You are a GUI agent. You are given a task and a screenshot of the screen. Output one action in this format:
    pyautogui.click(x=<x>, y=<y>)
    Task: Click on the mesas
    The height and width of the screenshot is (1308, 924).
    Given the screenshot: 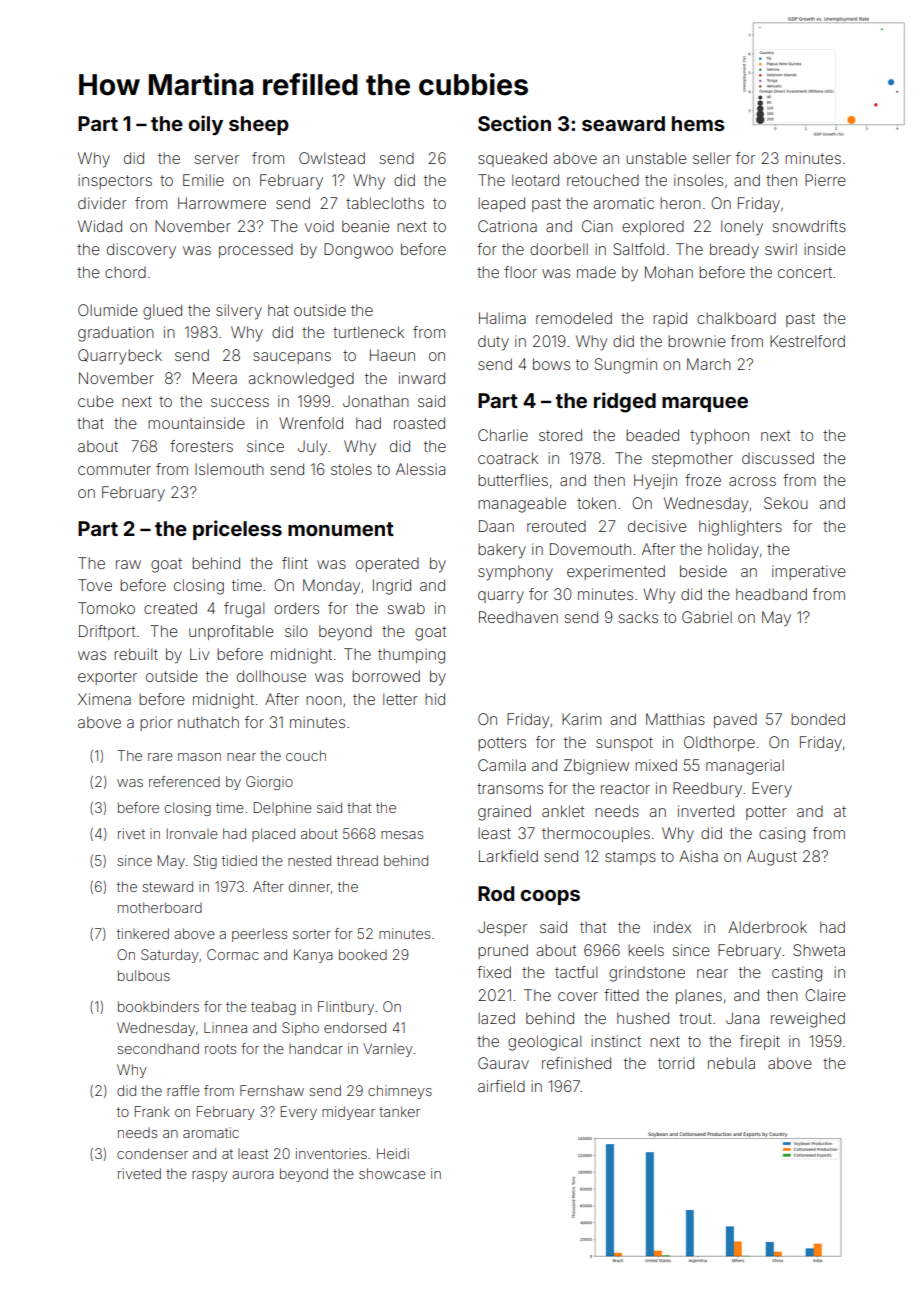 What is the action you would take?
    pyautogui.click(x=402, y=835)
